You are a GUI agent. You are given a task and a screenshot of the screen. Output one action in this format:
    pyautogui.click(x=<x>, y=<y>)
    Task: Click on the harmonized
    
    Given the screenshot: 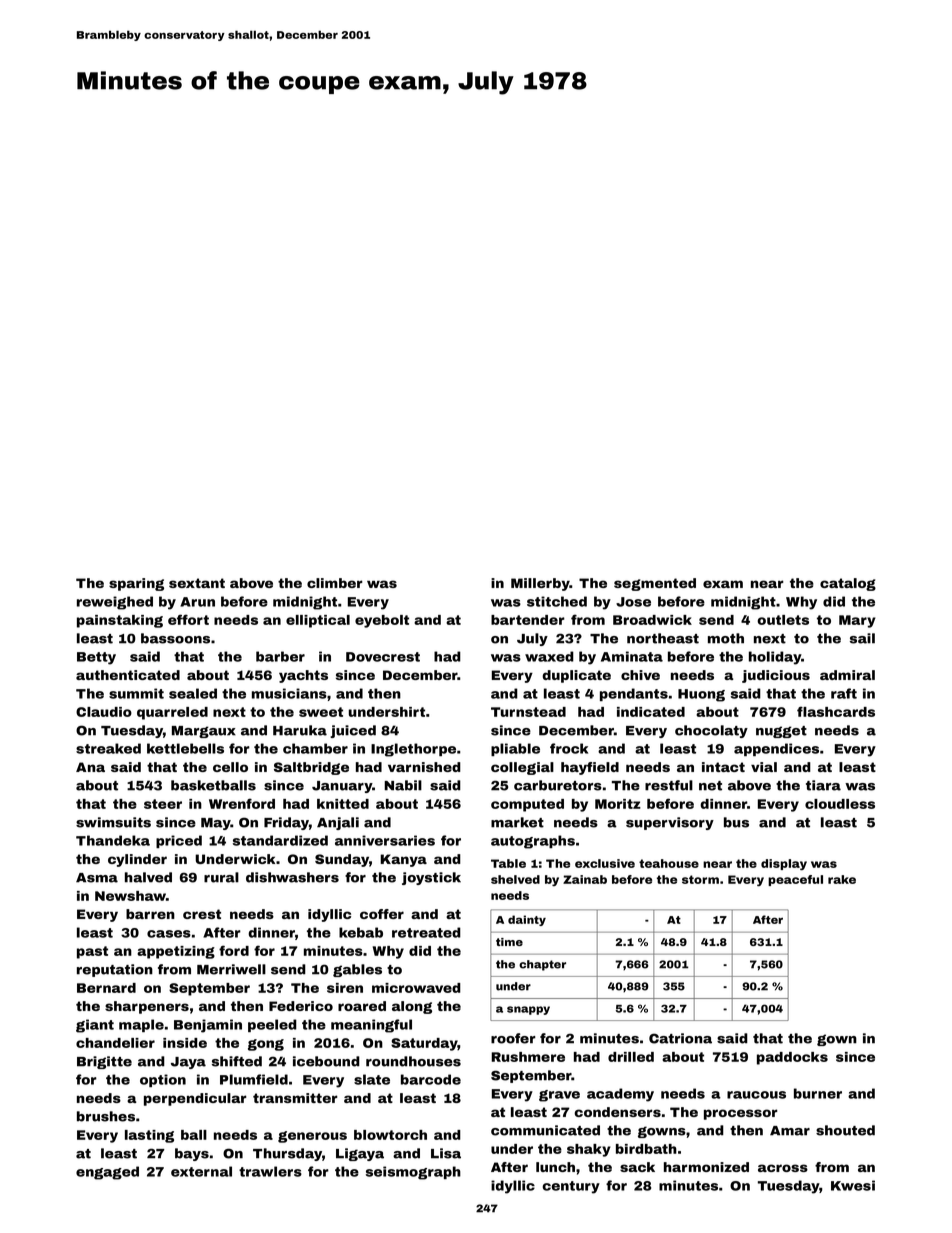 What is the action you would take?
    pyautogui.click(x=706, y=1167)
